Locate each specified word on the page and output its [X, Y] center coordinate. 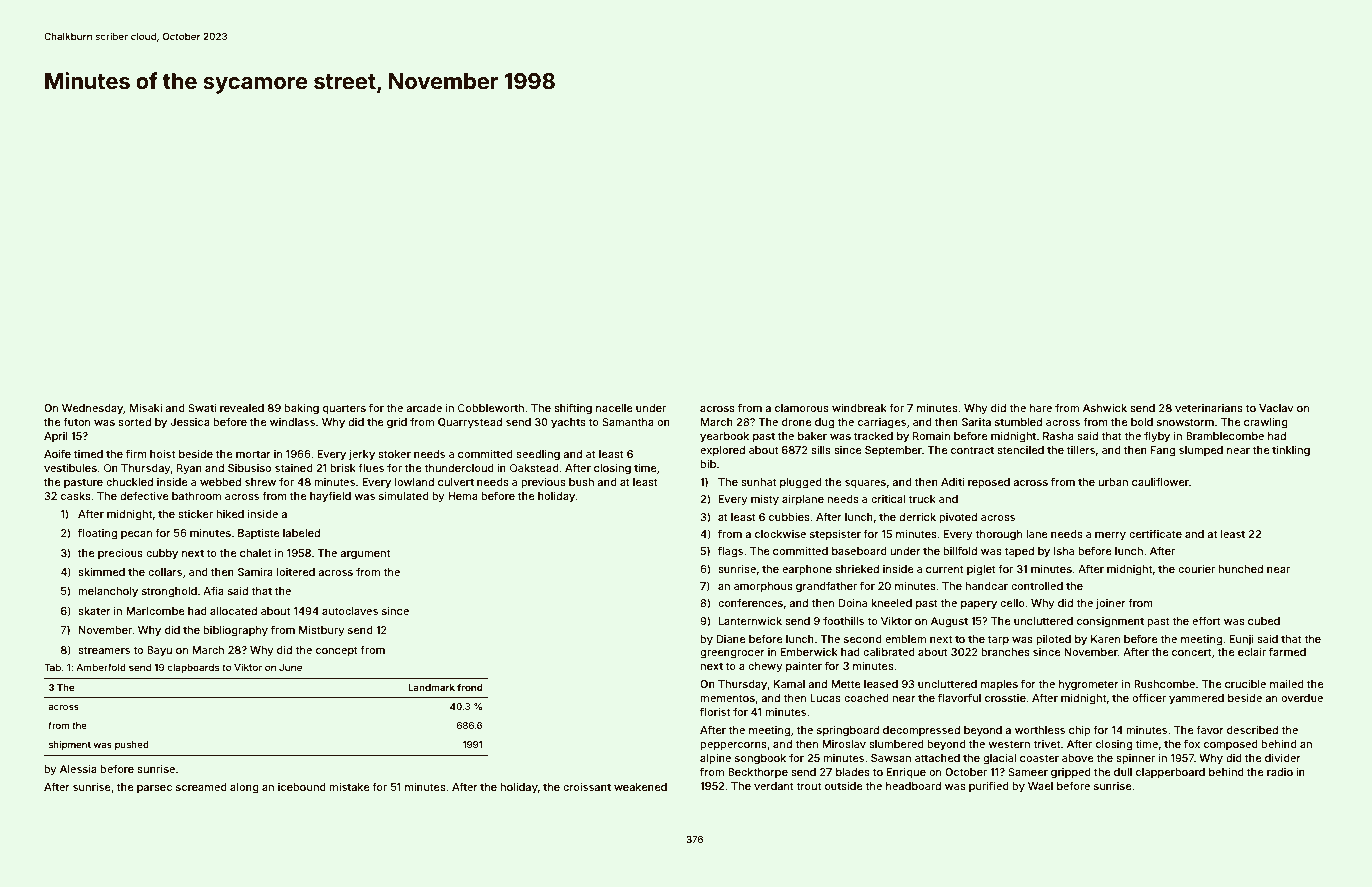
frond [469, 687]
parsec [154, 789]
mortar [253, 454]
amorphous [763, 587]
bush [581, 482]
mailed [1287, 684]
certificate [1155, 533]
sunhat [758, 482]
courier [1196, 569]
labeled [301, 533]
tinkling [1291, 451]
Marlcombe [155, 611]
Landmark [431, 687]
